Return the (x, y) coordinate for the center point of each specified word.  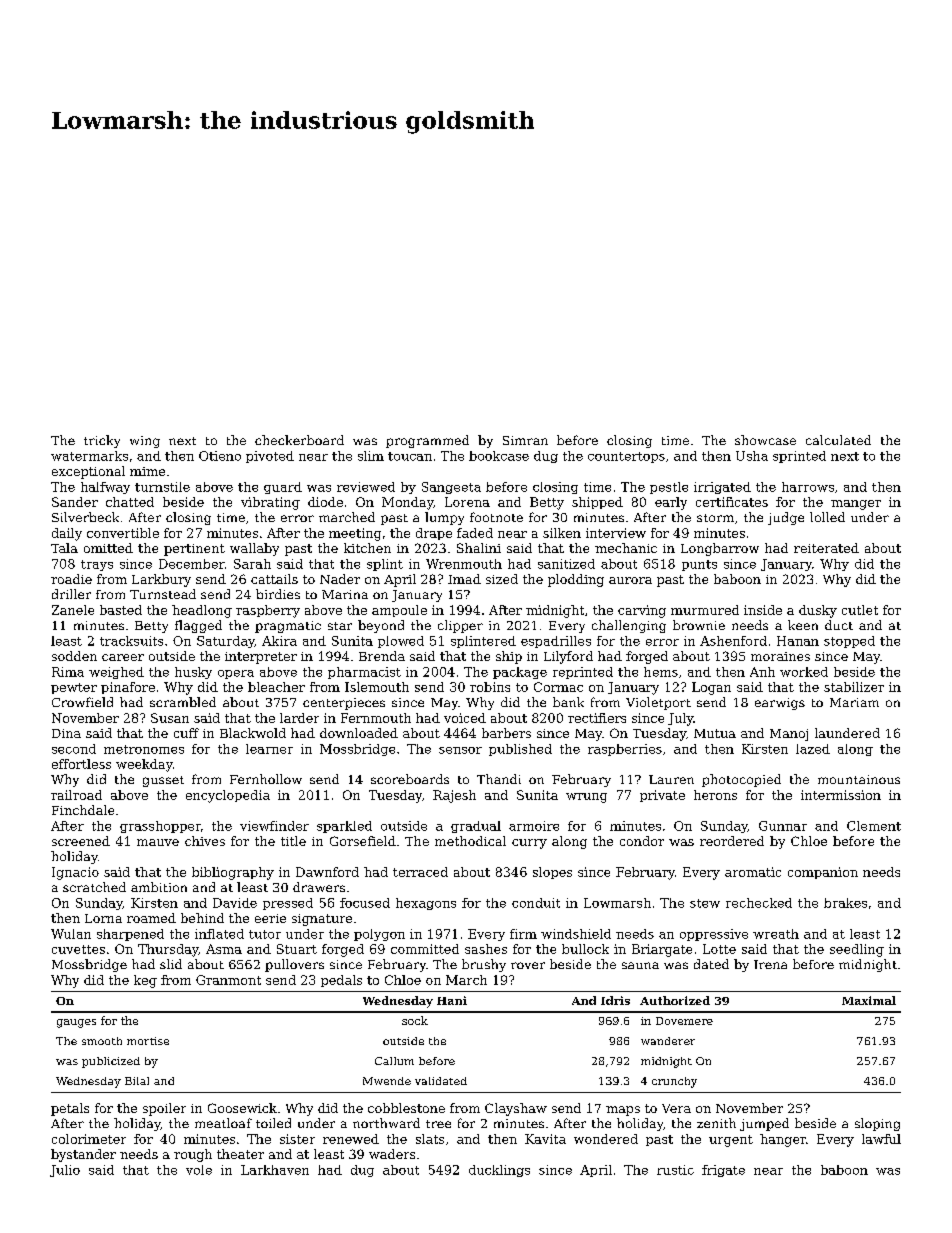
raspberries (625, 750)
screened (81, 841)
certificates (732, 502)
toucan (410, 456)
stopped (849, 642)
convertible (123, 533)
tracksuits (131, 641)
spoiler (164, 1109)
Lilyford (568, 657)
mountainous (859, 779)
